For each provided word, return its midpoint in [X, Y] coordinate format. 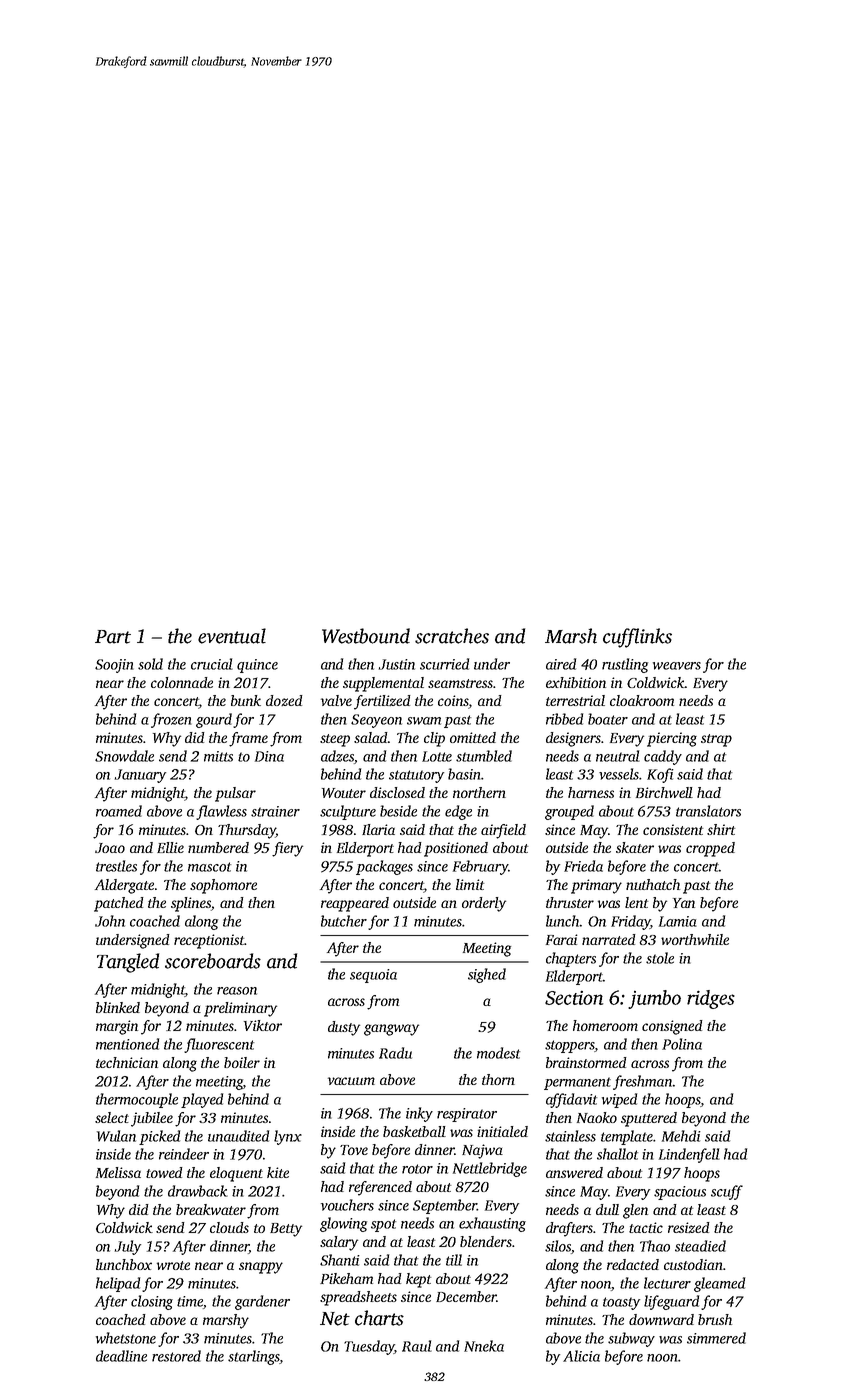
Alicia [581, 1356]
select [112, 1117]
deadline [121, 1356]
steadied [700, 1246]
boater [608, 719]
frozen [171, 720]
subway [631, 1339]
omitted [473, 737]
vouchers [347, 1205]
